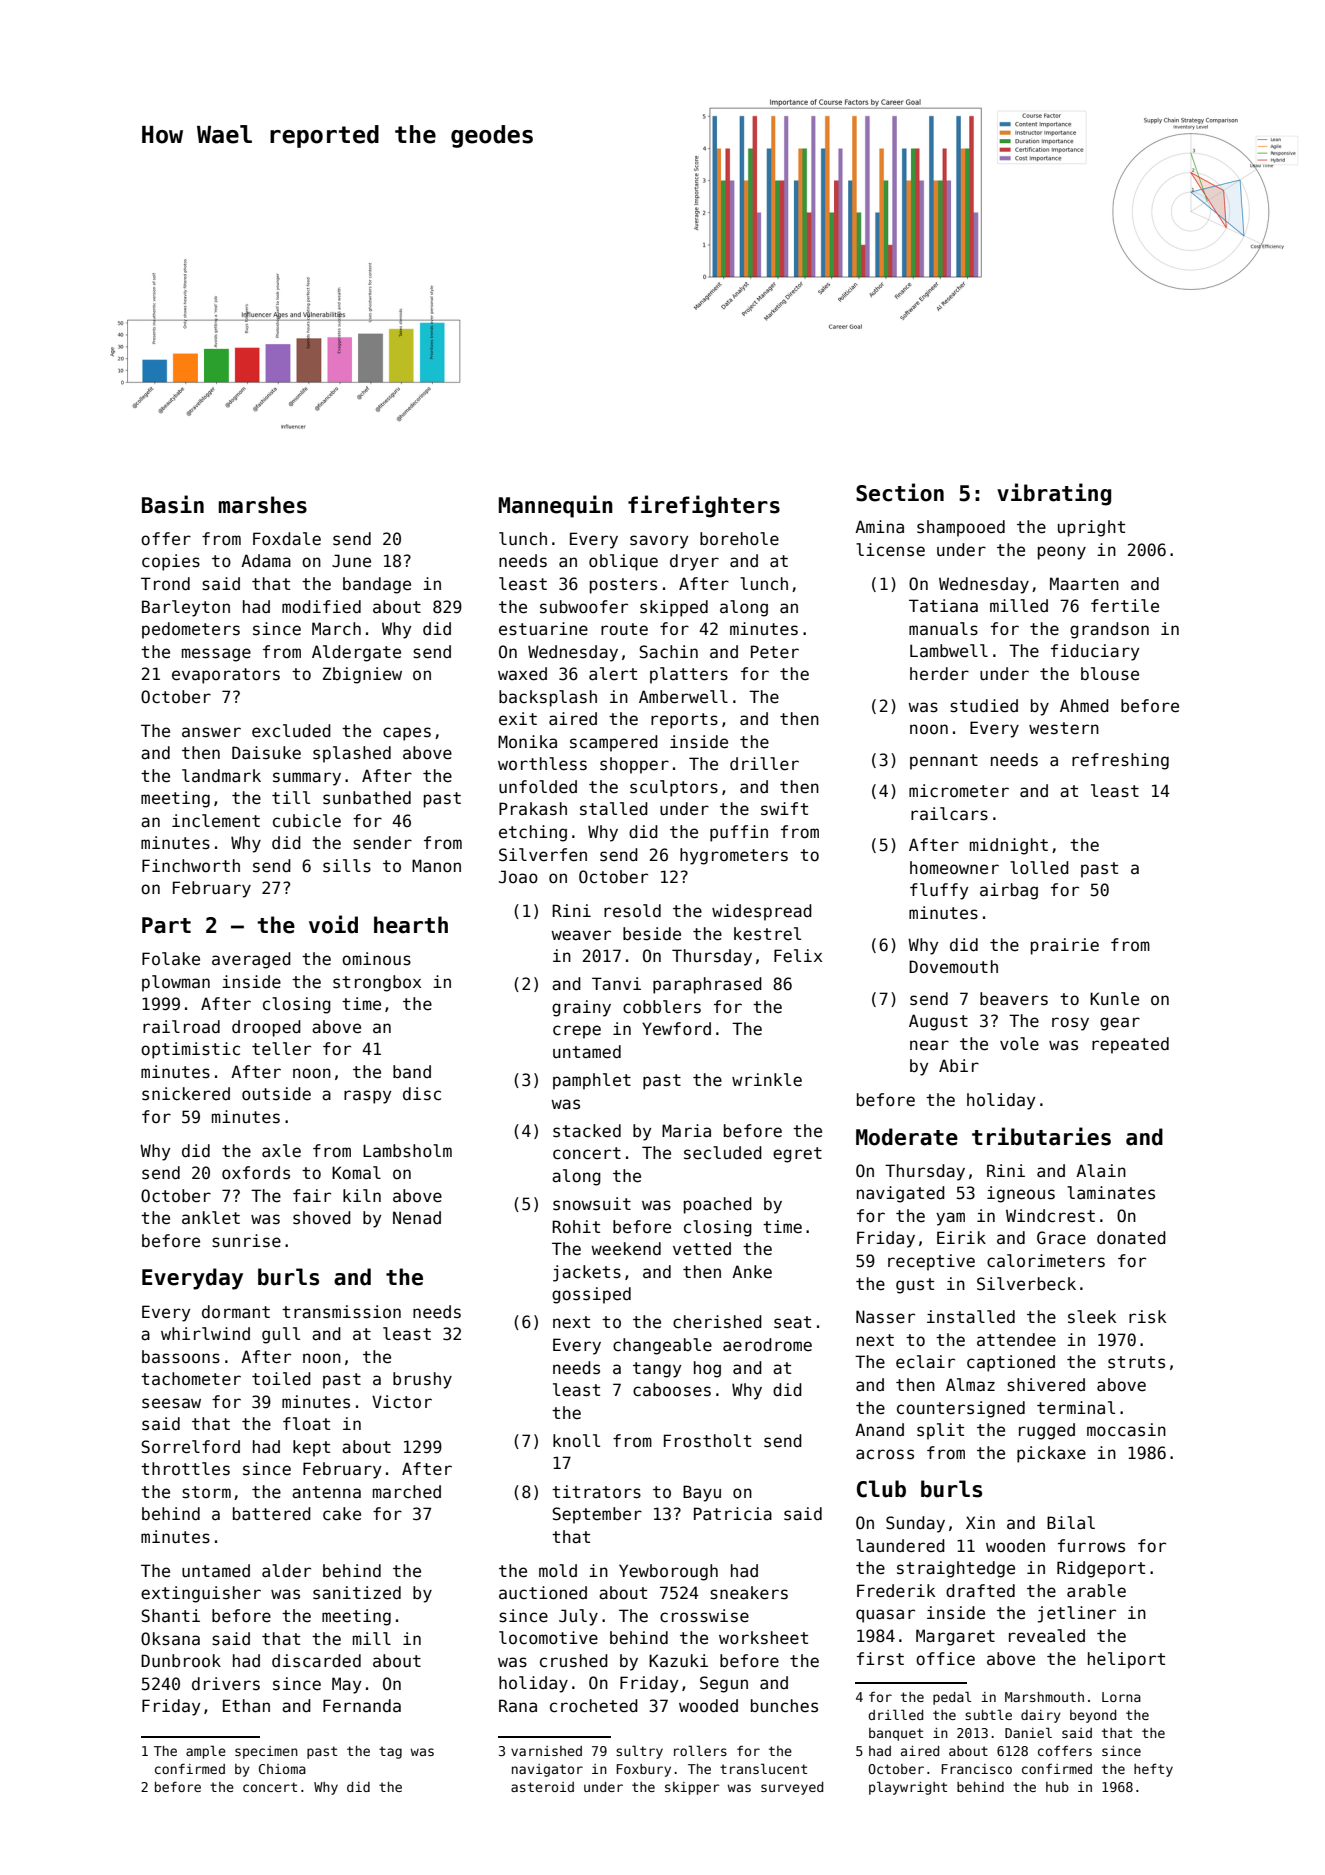  I want to click on Mannequin, so click(556, 506).
